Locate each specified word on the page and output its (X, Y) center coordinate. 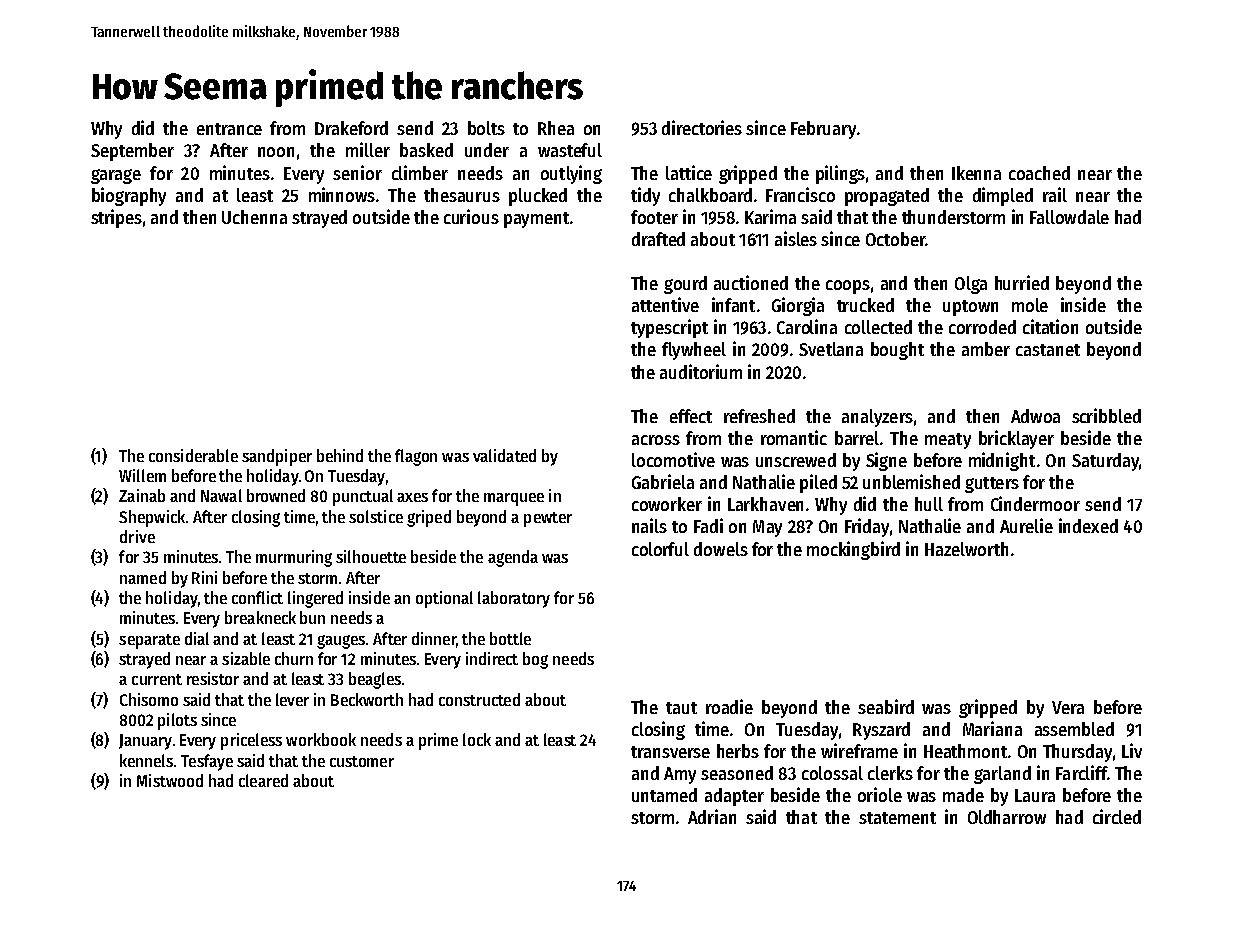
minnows (342, 194)
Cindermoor (1035, 503)
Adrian (712, 816)
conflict (257, 597)
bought (897, 351)
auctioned (751, 282)
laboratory (514, 599)
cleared (263, 780)
